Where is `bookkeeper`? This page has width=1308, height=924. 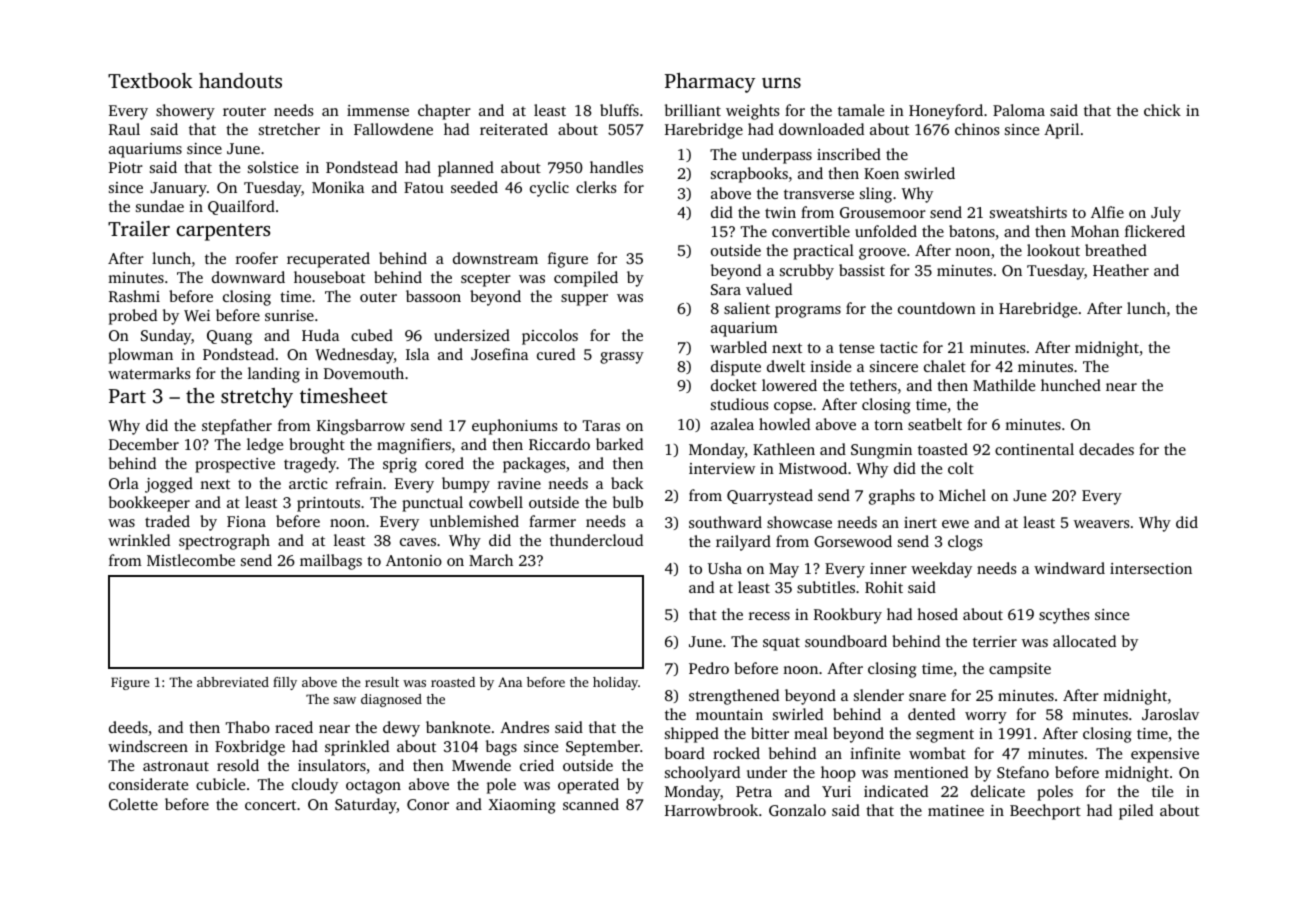 bookkeeper is located at coordinates (149, 504).
